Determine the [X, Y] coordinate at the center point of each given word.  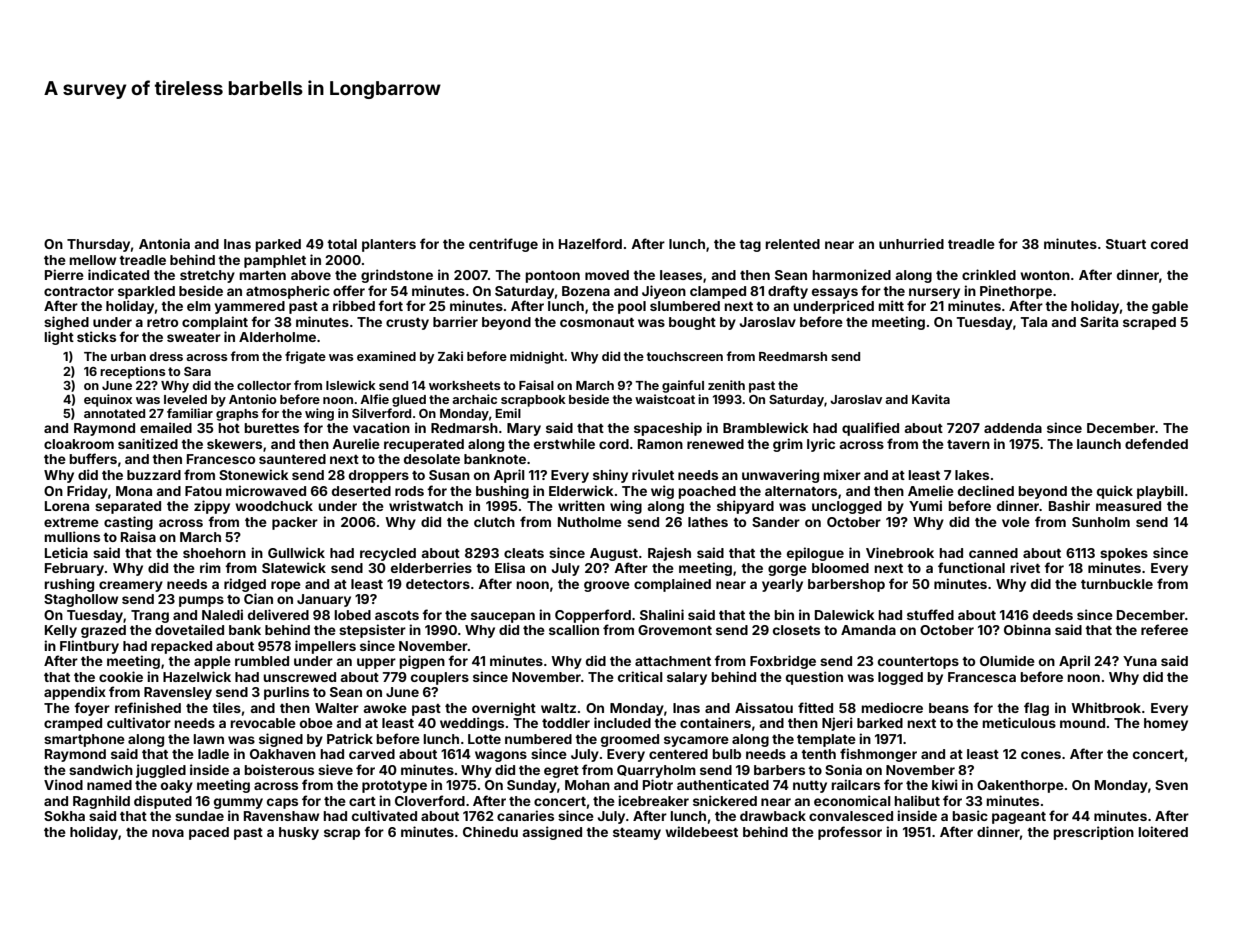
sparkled [146, 292]
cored [1169, 244]
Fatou [203, 491]
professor [850, 833]
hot [229, 428]
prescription [1093, 833]
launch [1099, 444]
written [581, 505]
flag [1036, 709]
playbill [1160, 492]
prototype [394, 787]
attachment [673, 661]
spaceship [668, 429]
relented [792, 244]
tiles [226, 707]
